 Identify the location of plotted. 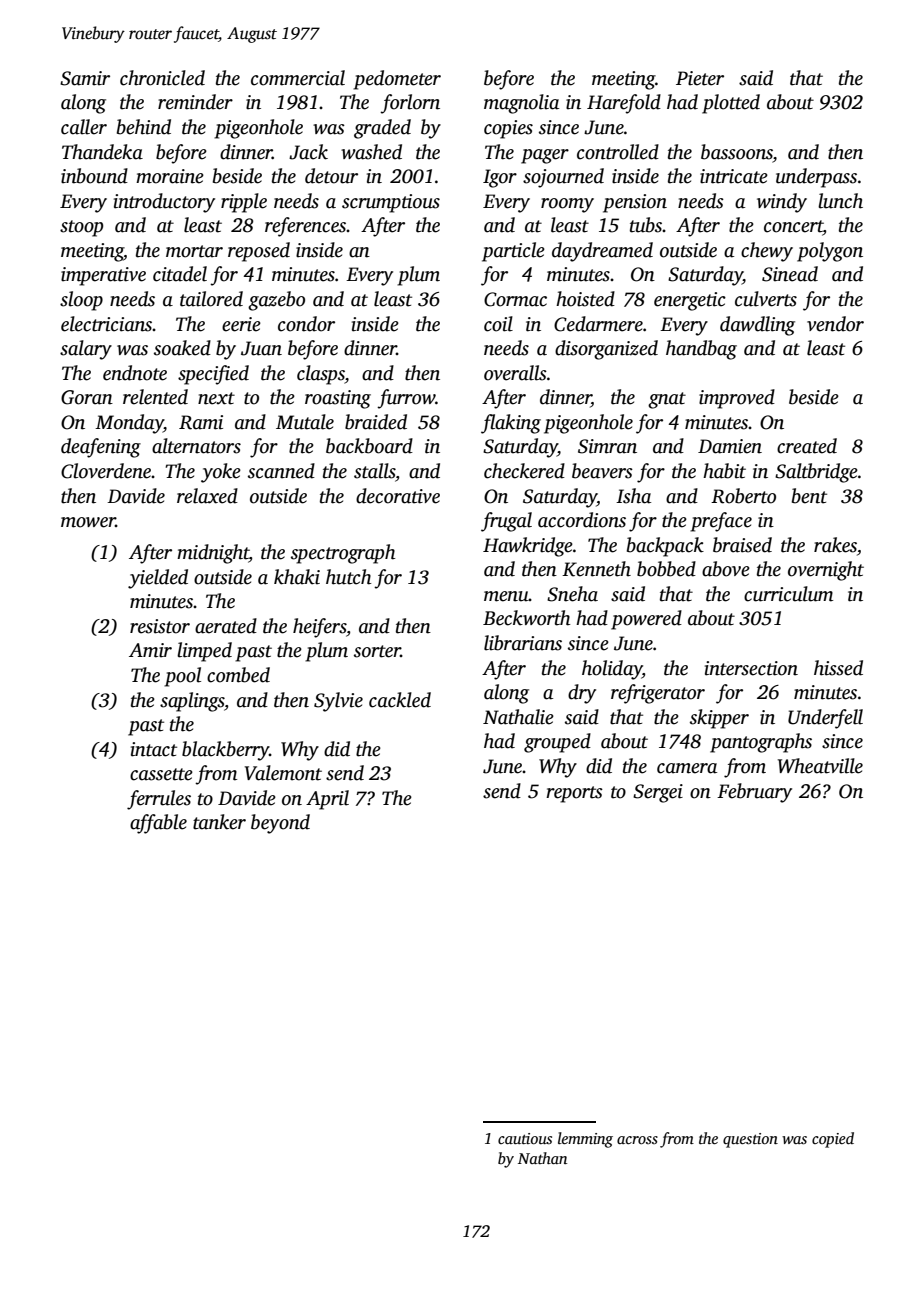
(731, 104).
